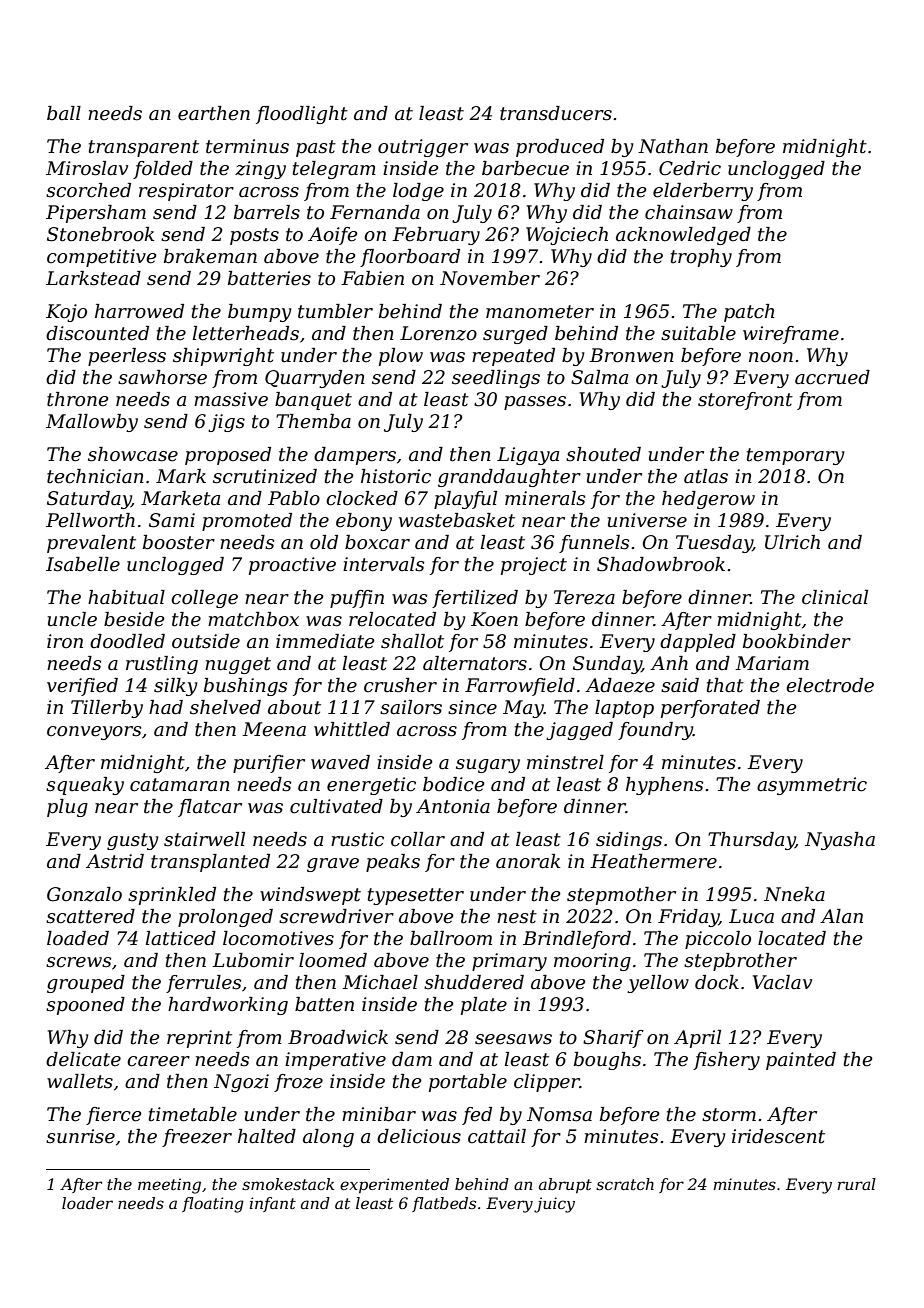  What do you see at coordinates (333, 236) in the screenshot?
I see `Aoife` at bounding box center [333, 236].
